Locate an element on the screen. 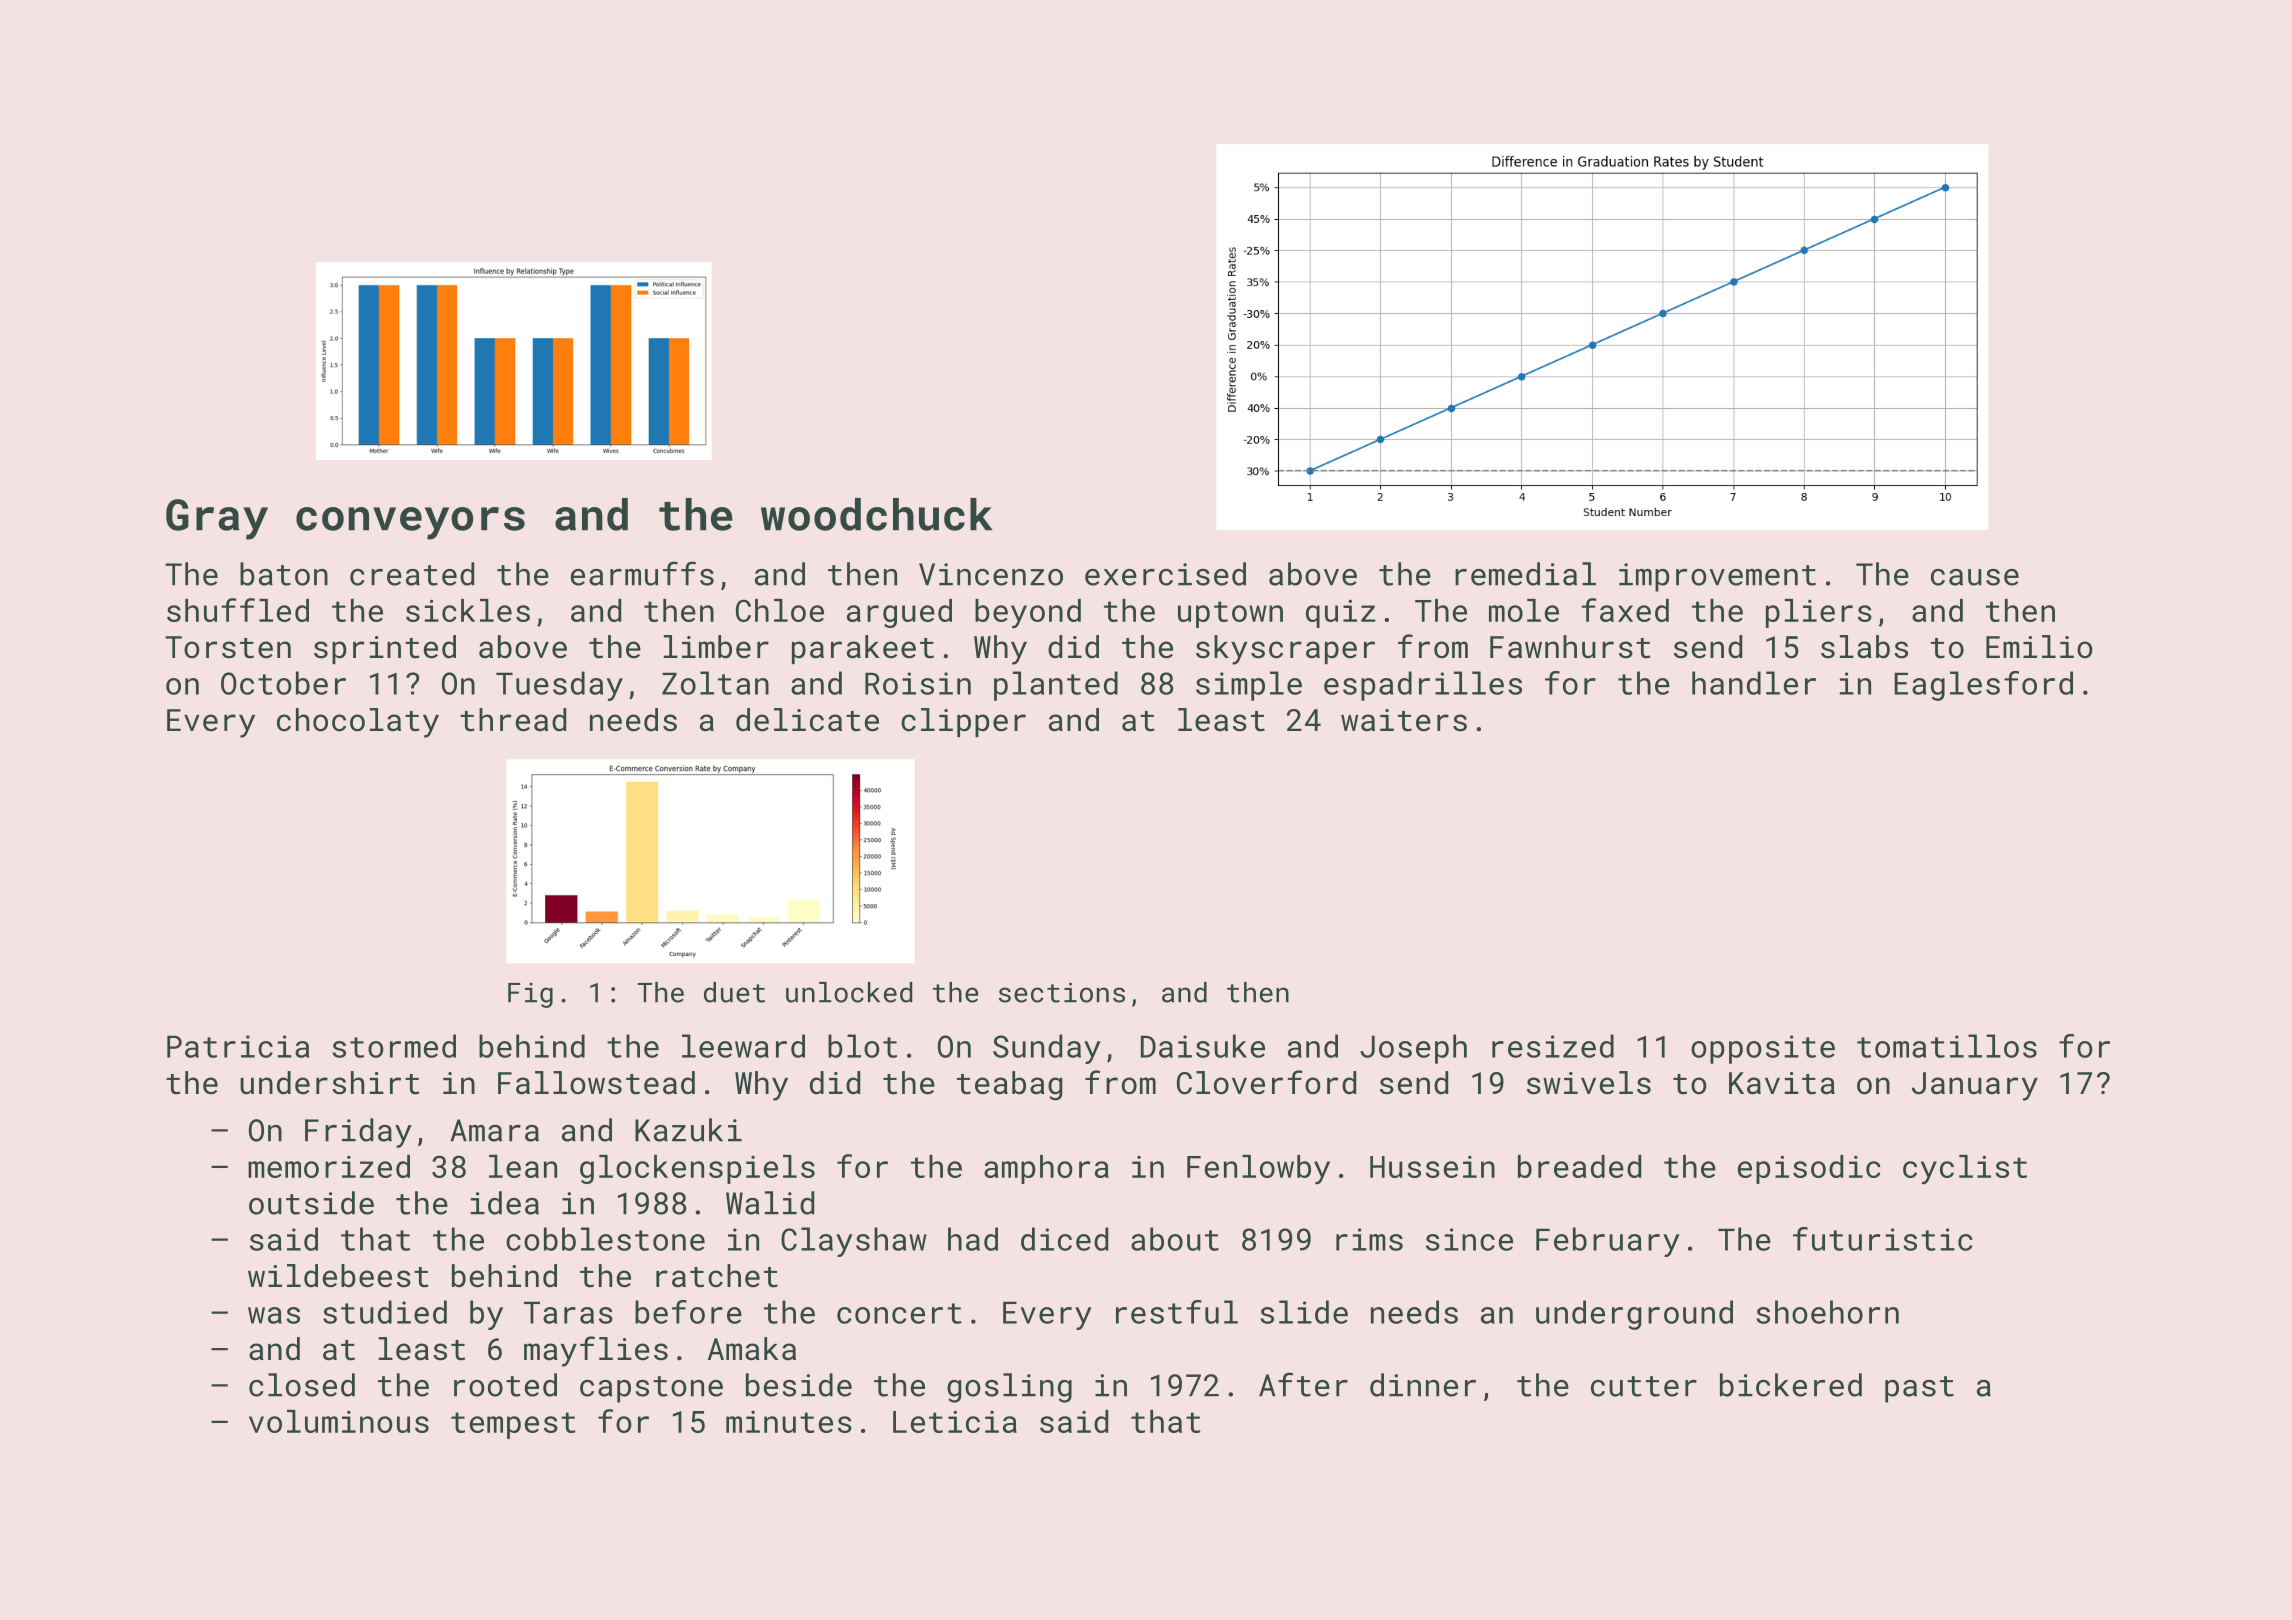 This screenshot has height=1620, width=2292. handler is located at coordinates (1754, 683).
